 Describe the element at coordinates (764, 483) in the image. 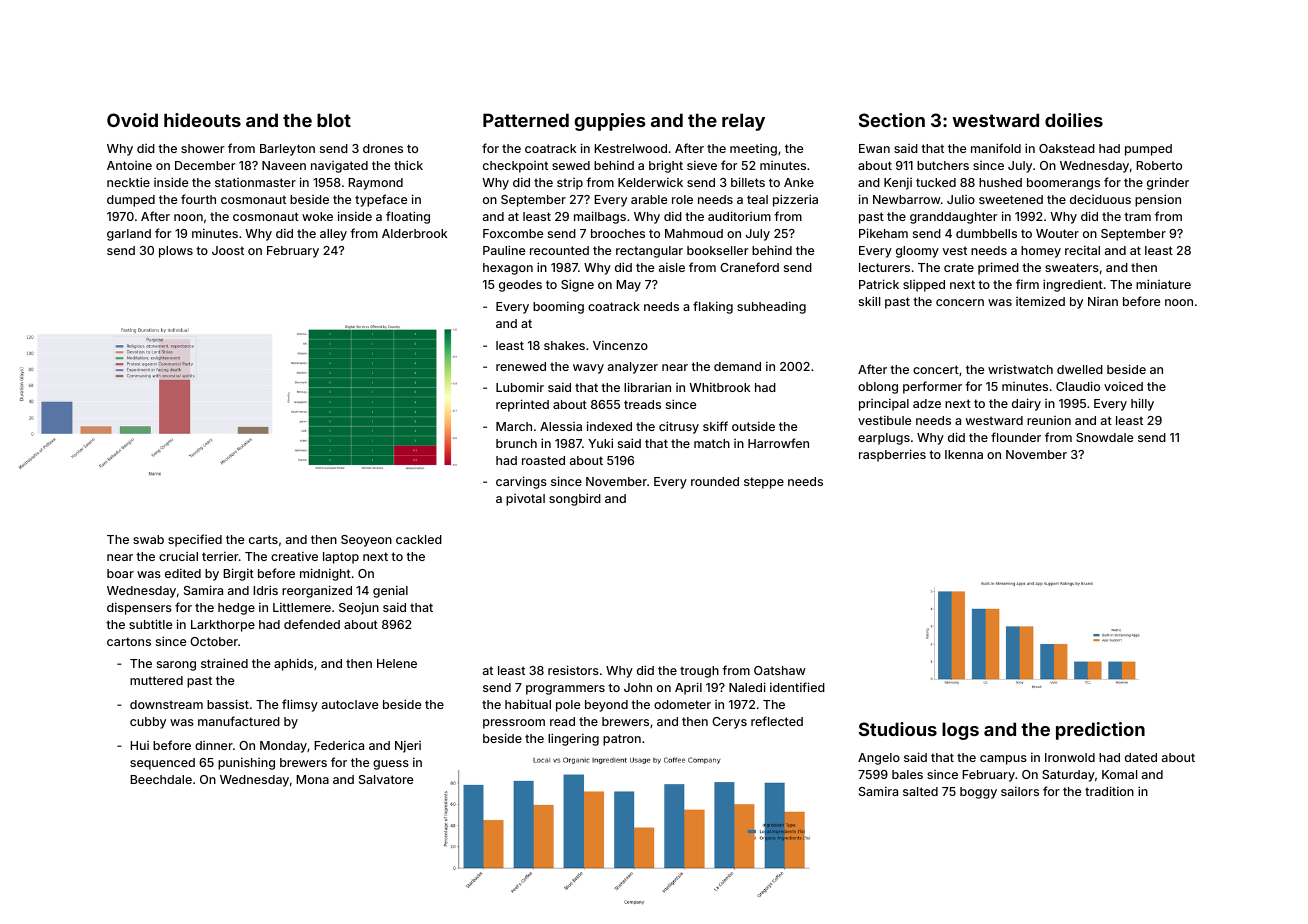

I see `steppe` at that location.
